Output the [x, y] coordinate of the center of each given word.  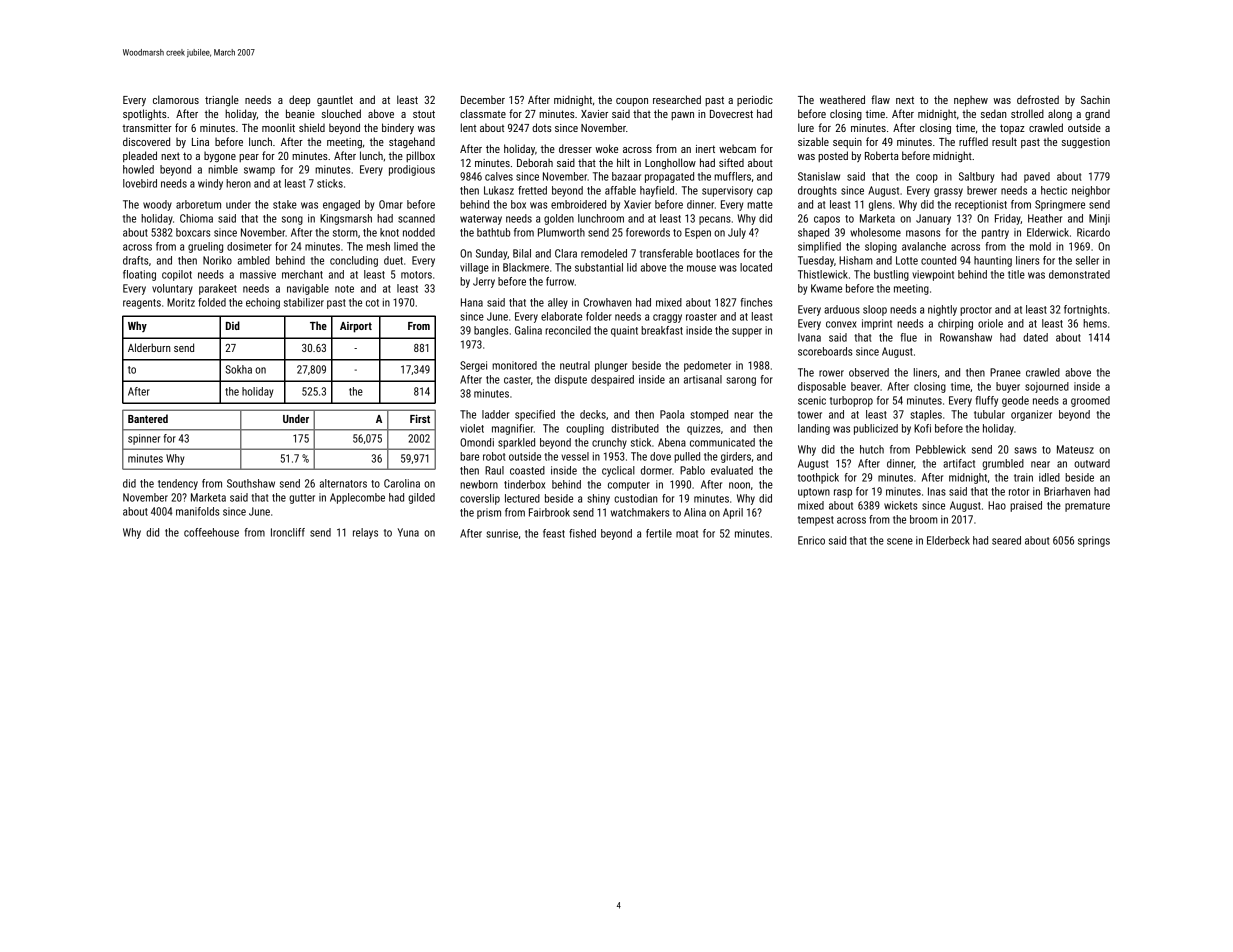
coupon [632, 102]
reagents [142, 304]
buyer [1008, 387]
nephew [971, 101]
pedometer [707, 366]
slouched [341, 113]
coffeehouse [211, 532]
